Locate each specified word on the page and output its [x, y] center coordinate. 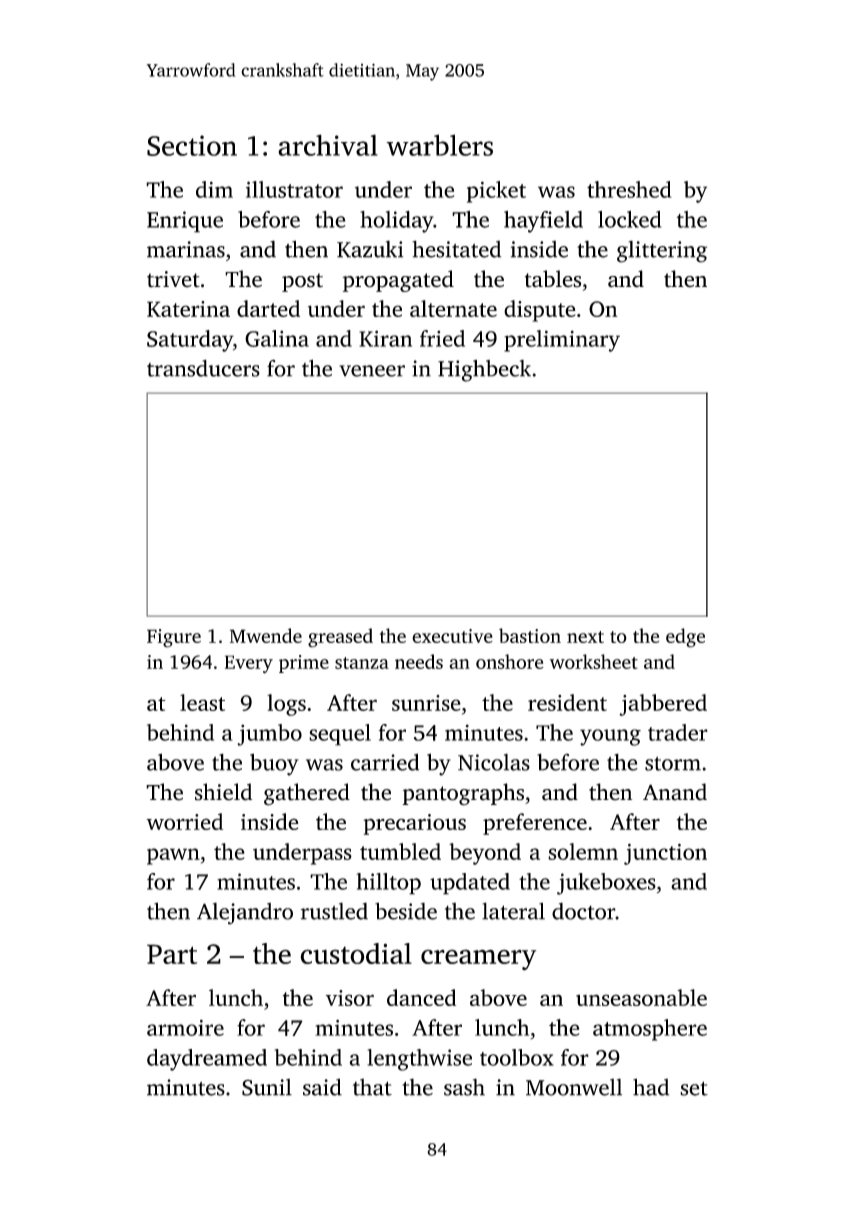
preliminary [562, 341]
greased [340, 638]
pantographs [463, 794]
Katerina [188, 309]
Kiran [385, 338]
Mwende [266, 635]
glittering [662, 251]
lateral [513, 911]
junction [665, 854]
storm [673, 764]
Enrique [185, 222]
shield [223, 792]
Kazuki [370, 249]
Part [172, 954]
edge [685, 638]
